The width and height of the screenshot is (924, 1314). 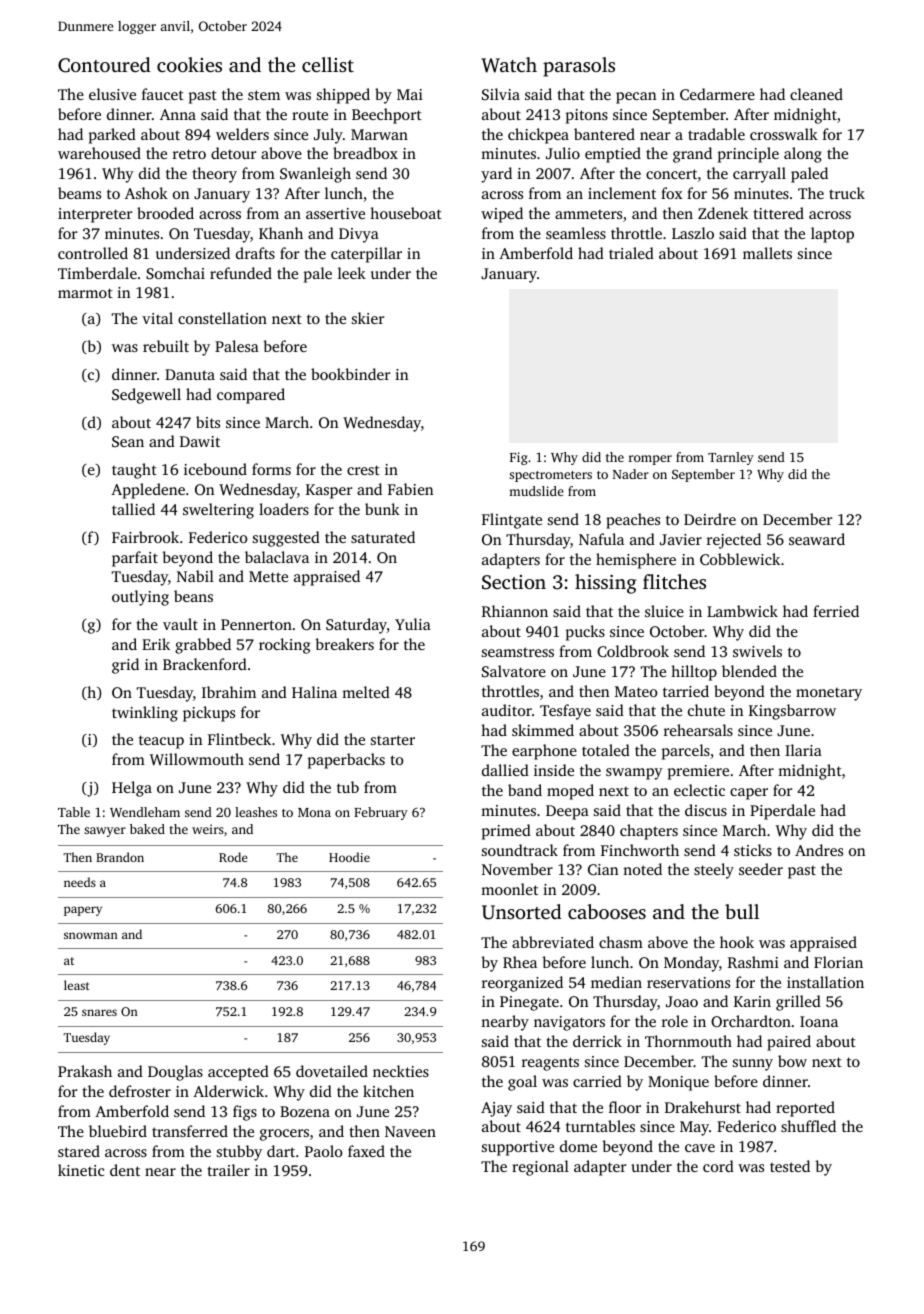 I want to click on dent, so click(x=125, y=1170).
